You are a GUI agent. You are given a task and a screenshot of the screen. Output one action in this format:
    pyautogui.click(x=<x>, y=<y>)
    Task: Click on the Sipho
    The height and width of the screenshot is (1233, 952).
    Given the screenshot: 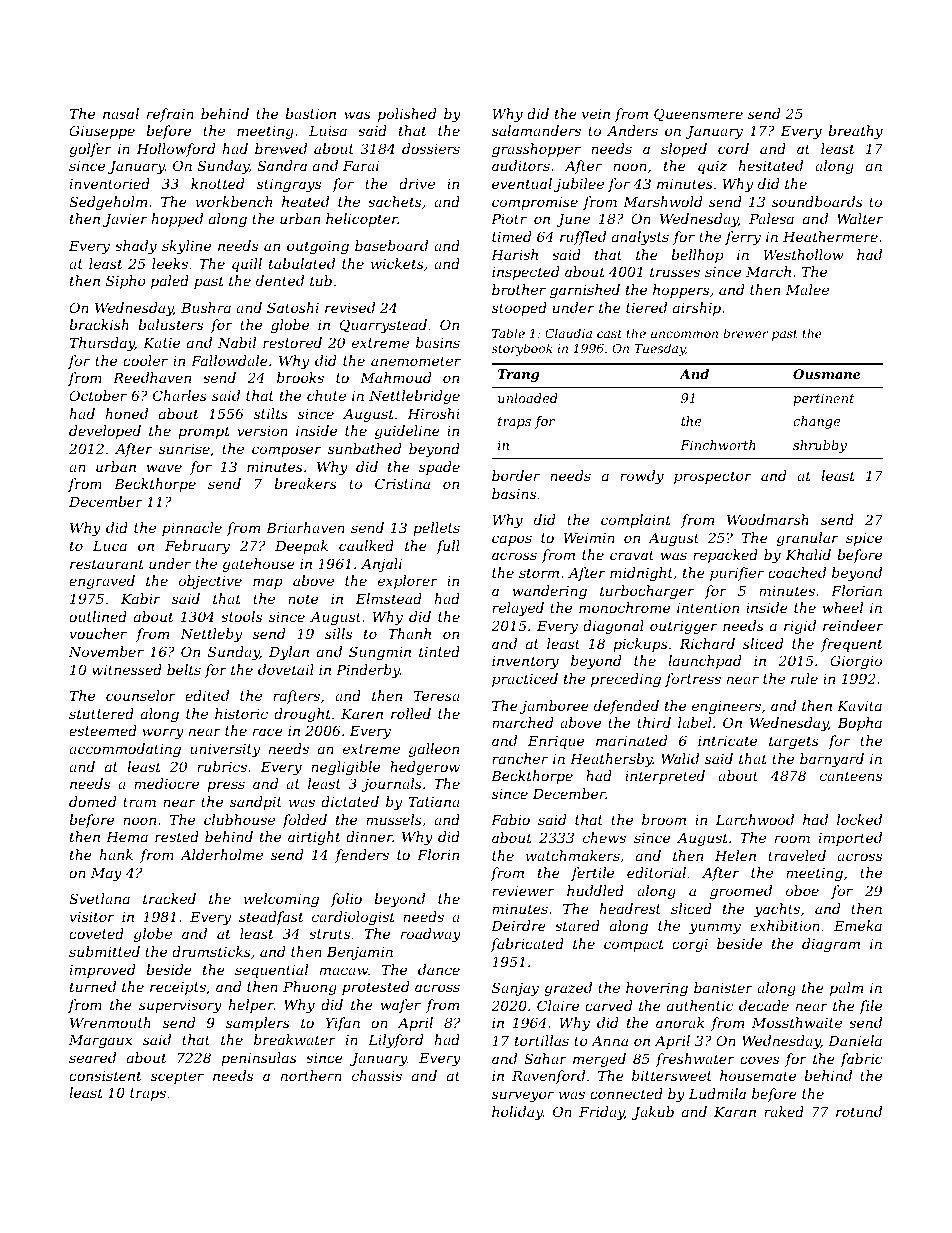 What is the action you would take?
    pyautogui.click(x=126, y=282)
